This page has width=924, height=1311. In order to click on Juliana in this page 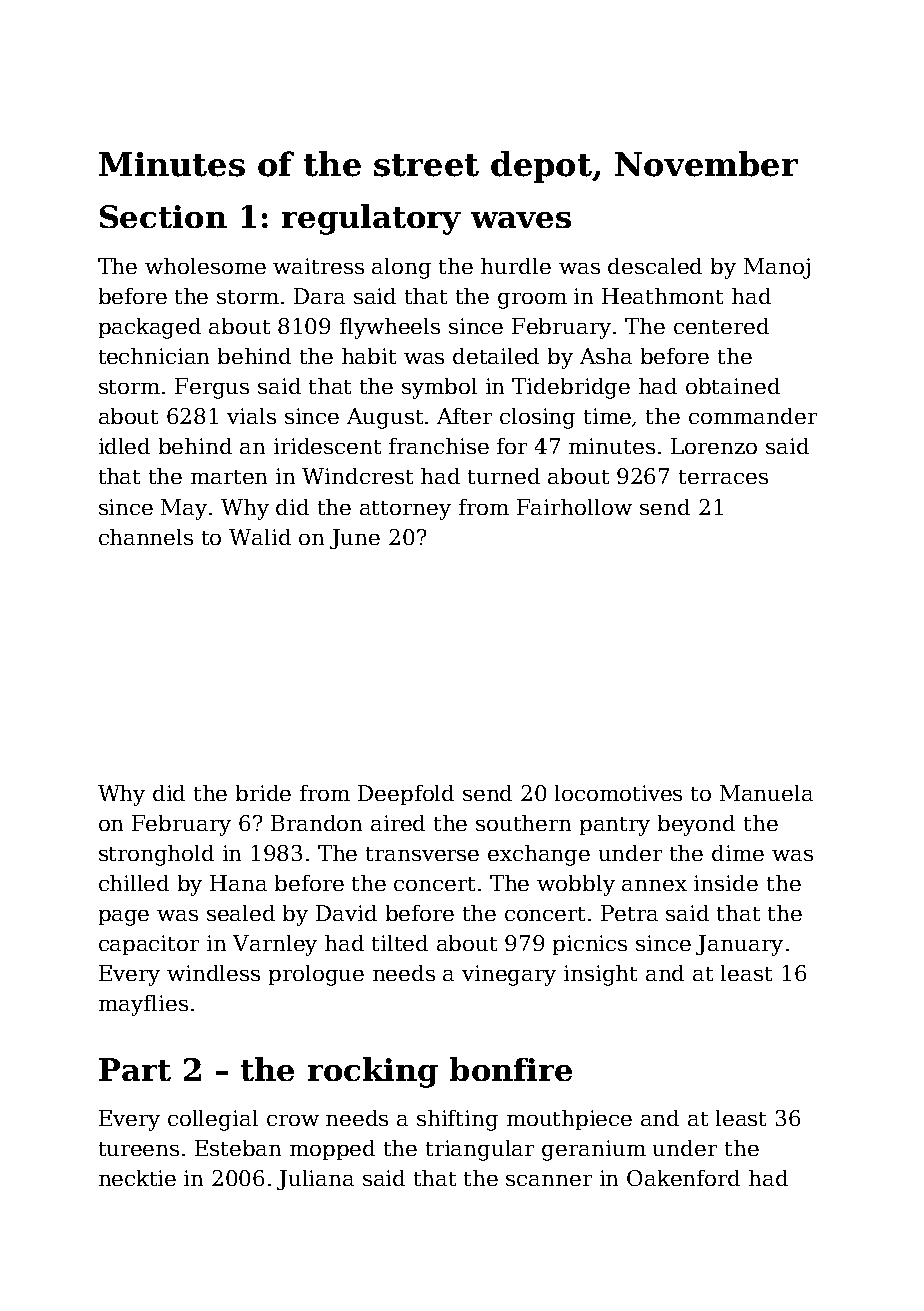, I will do `click(315, 1180)`.
